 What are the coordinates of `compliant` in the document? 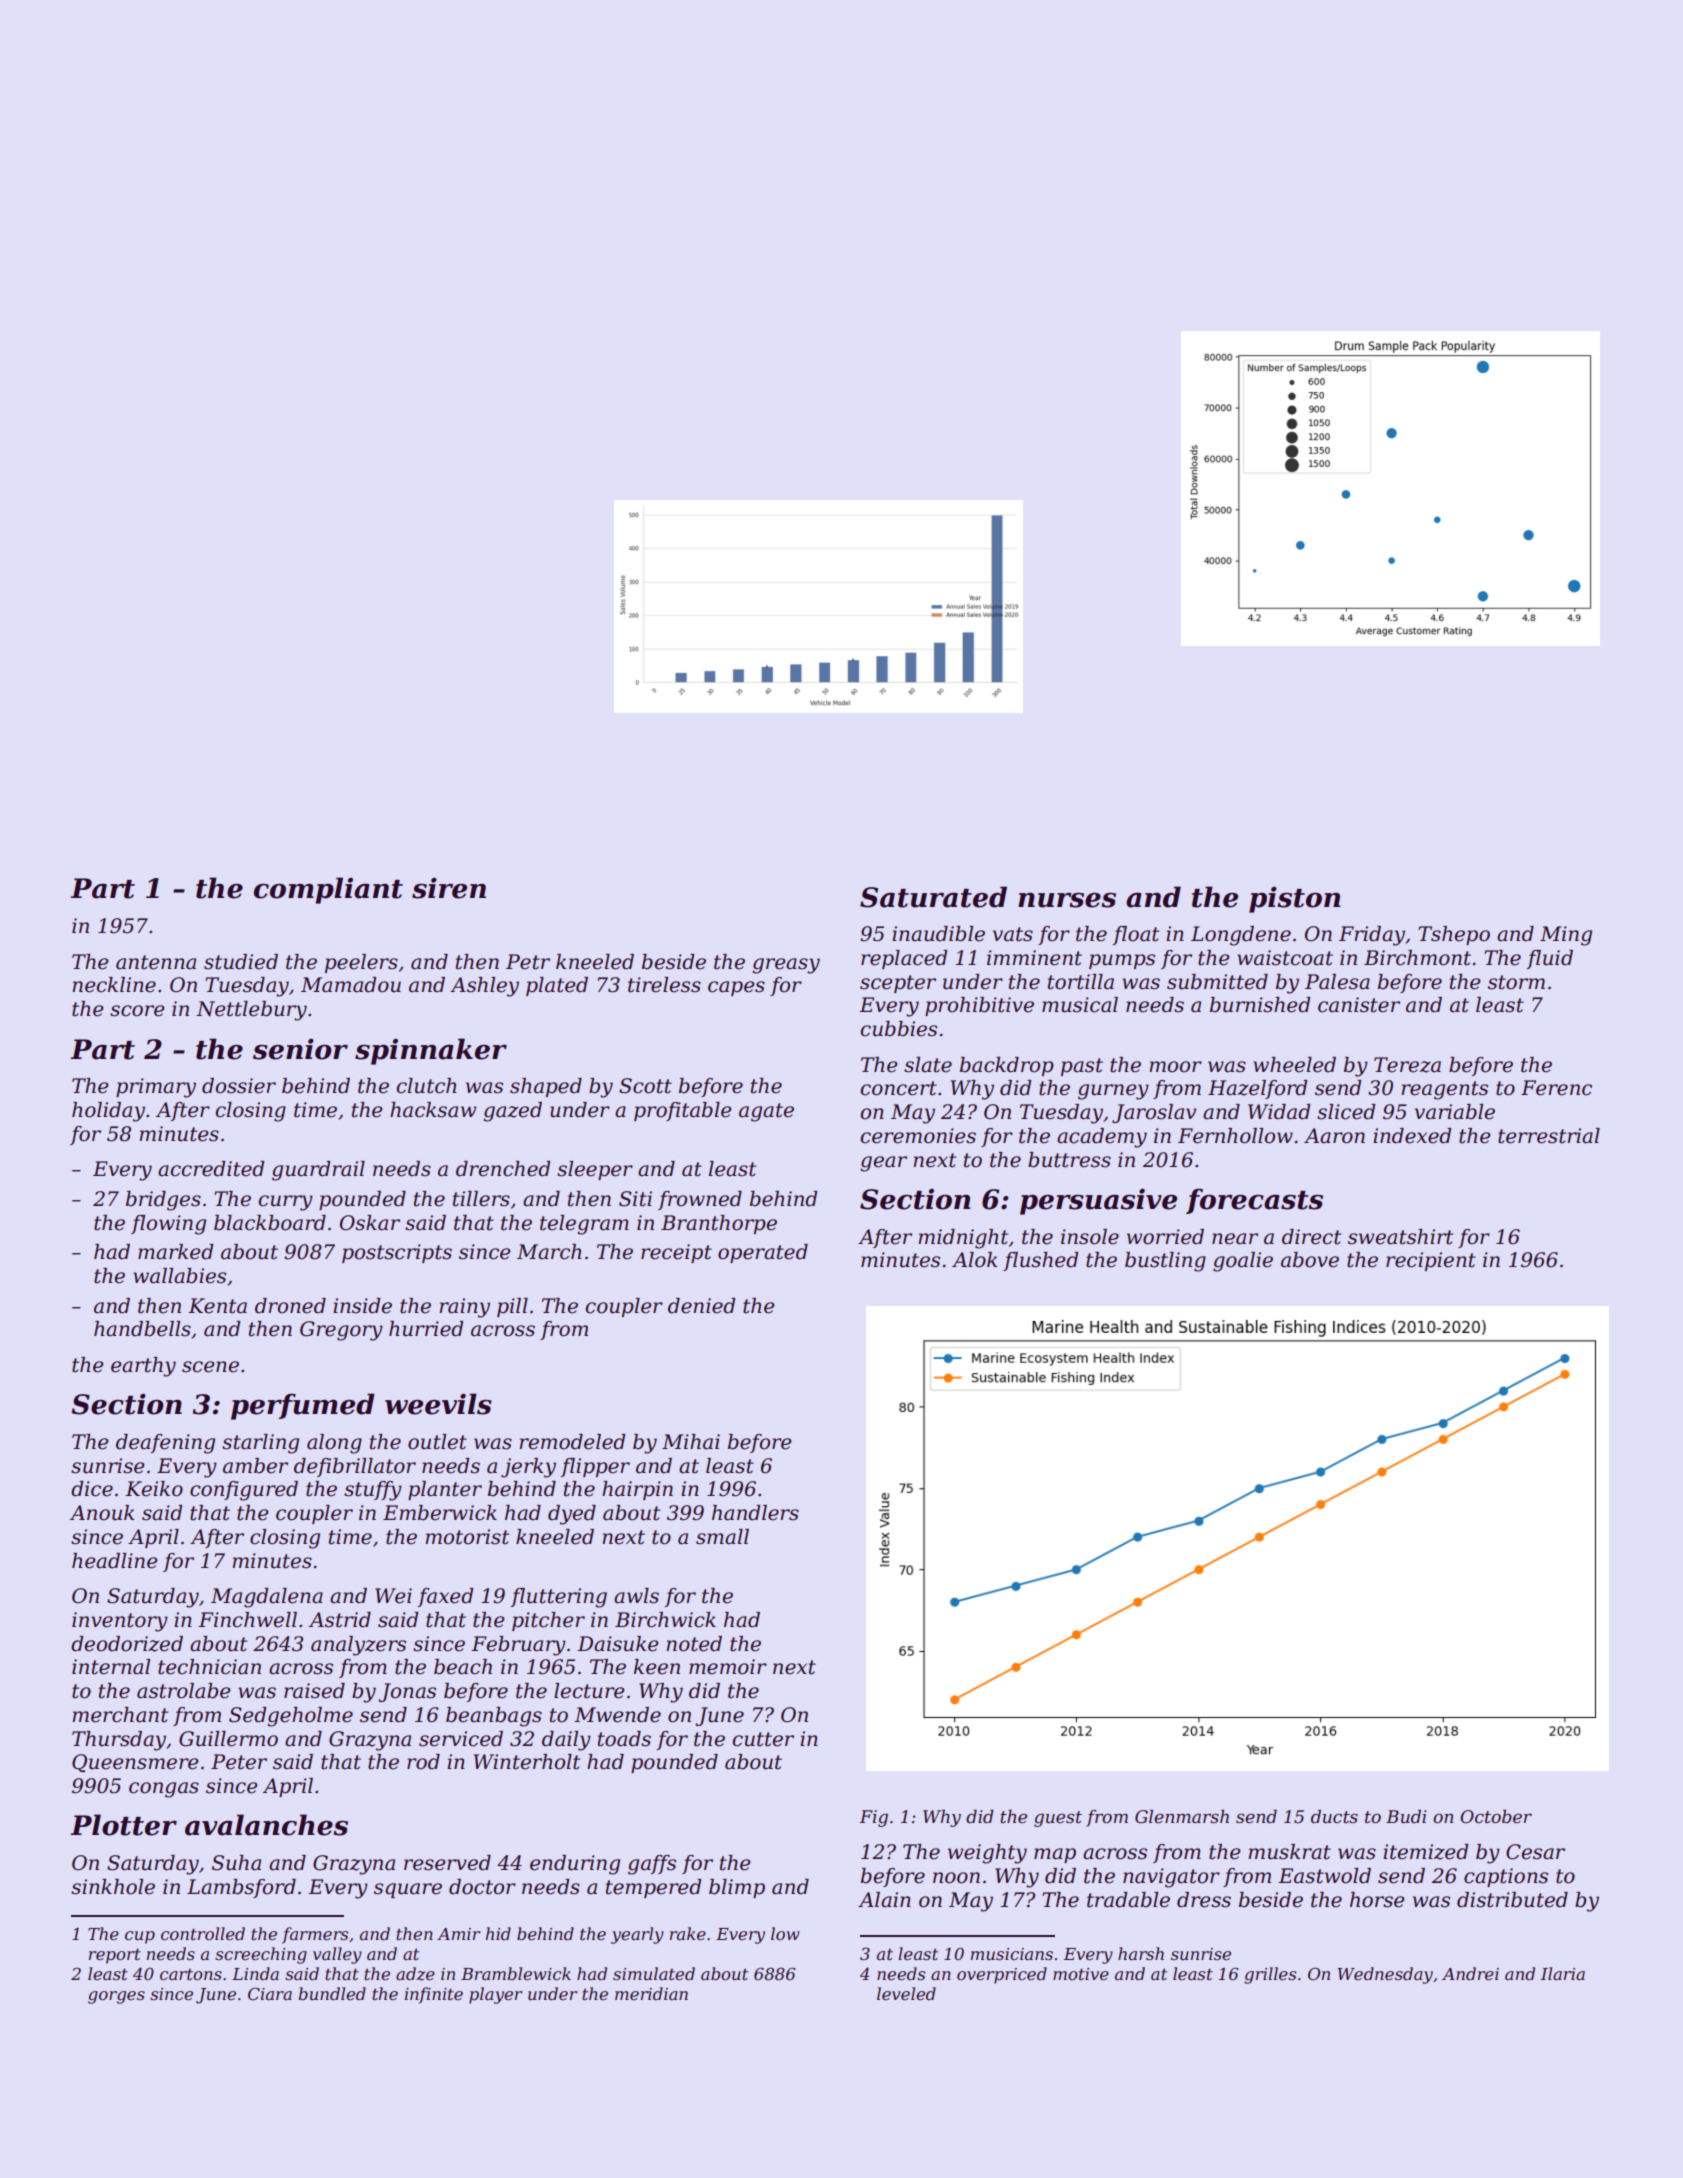 It's located at (328, 890).
